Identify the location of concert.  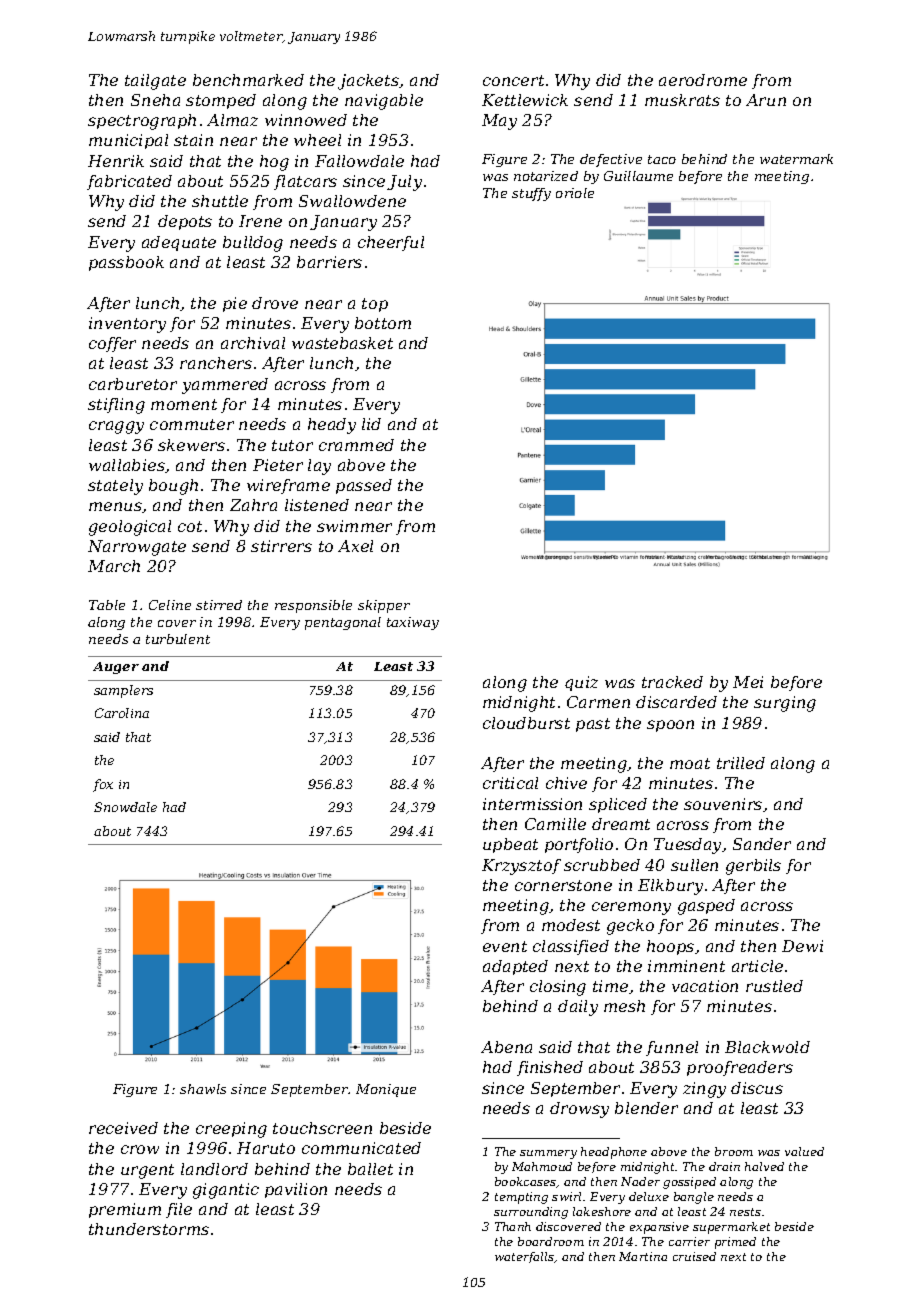
(513, 80).
